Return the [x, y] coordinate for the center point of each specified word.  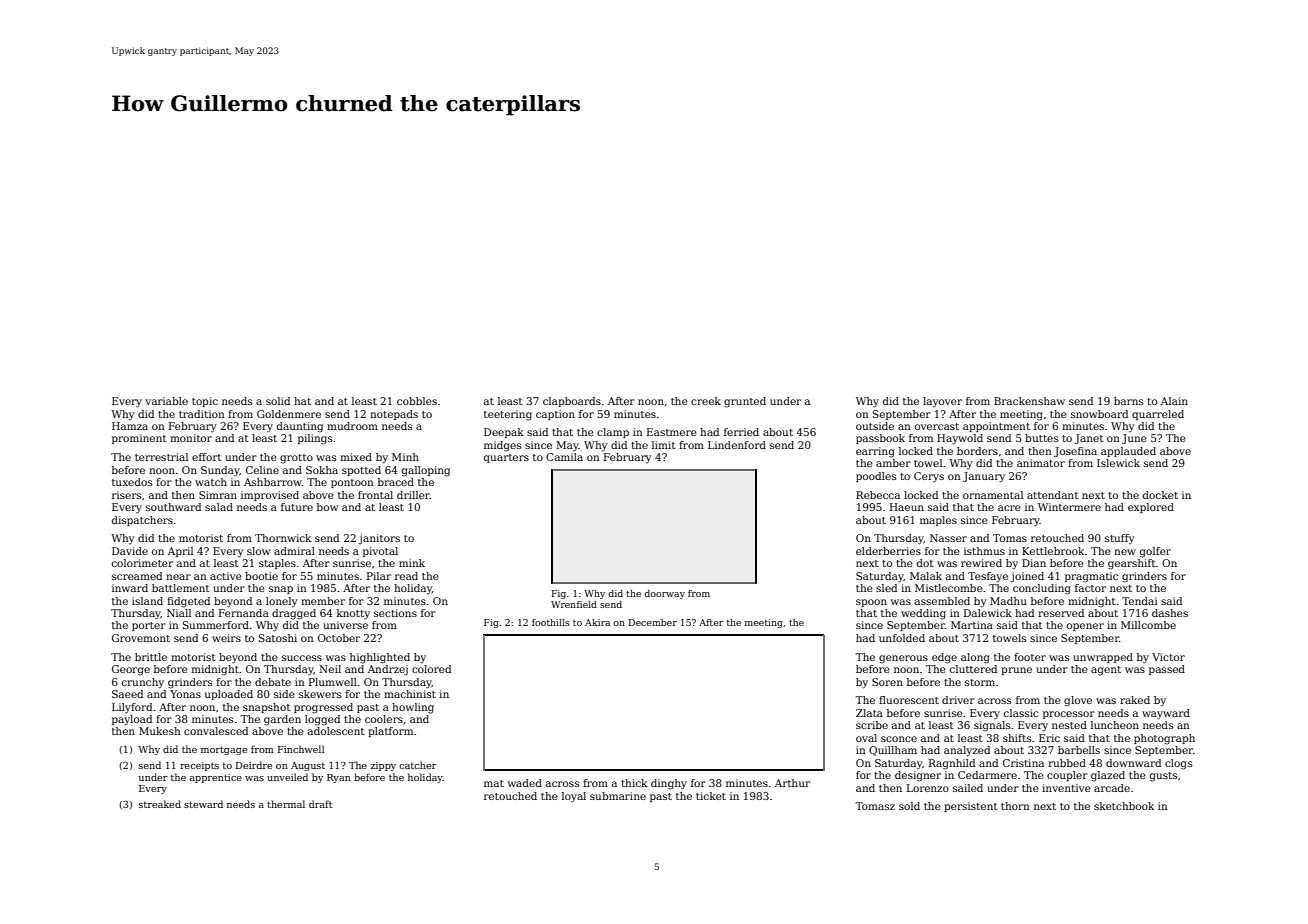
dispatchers [142, 521]
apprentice [216, 778]
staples [277, 564]
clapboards [572, 402]
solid [278, 401]
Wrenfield [574, 604]
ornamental [993, 495]
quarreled [1158, 415]
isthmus [984, 551]
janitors [379, 539]
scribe [872, 725]
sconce [899, 739]
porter [149, 626]
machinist [410, 694]
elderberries [888, 551]
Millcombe [1148, 625]
